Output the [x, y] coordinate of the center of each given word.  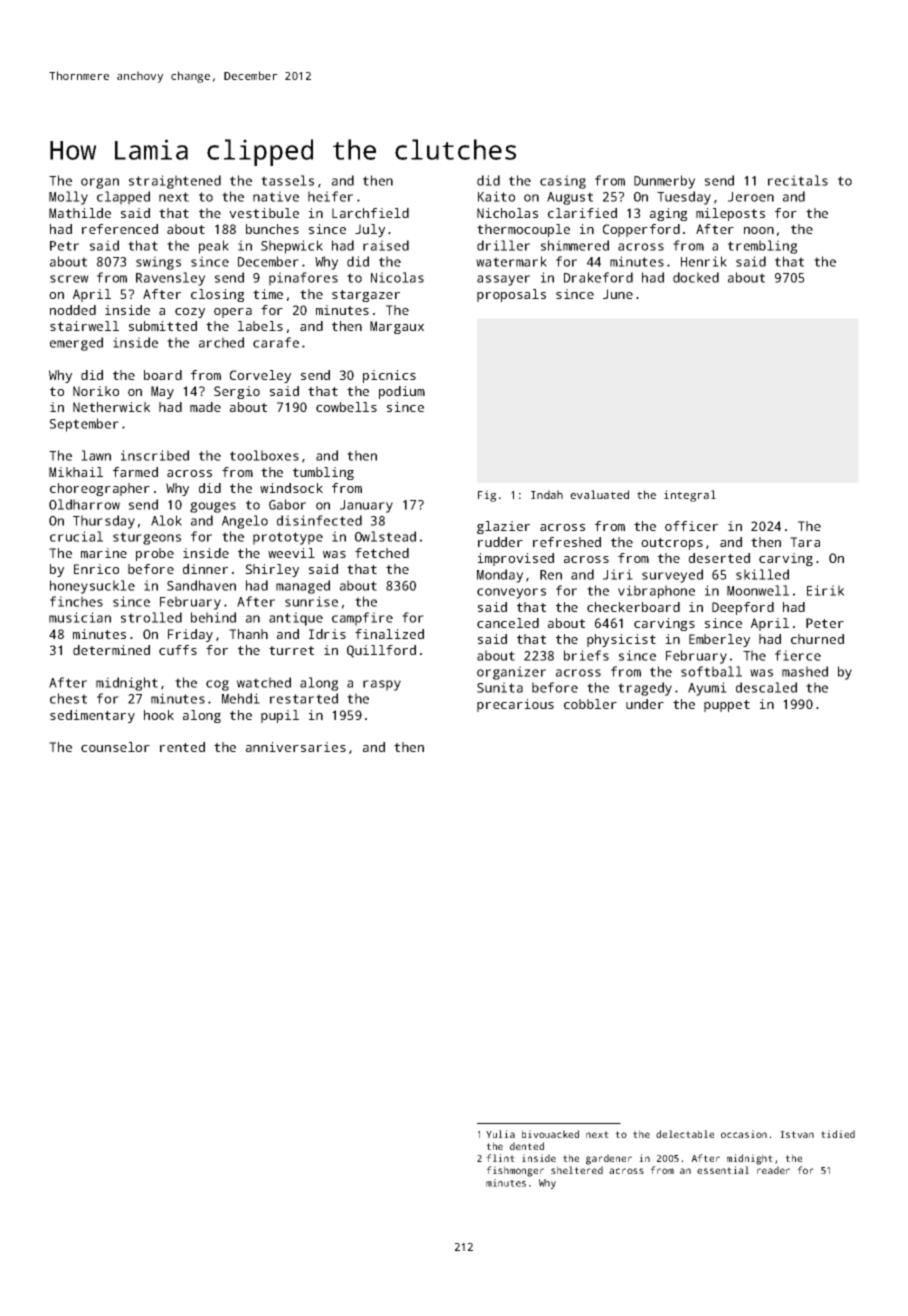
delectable [685, 1134]
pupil [280, 716]
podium [402, 392]
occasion [744, 1134]
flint [500, 1158]
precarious [515, 705]
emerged [76, 344]
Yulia [500, 1134]
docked [696, 277]
